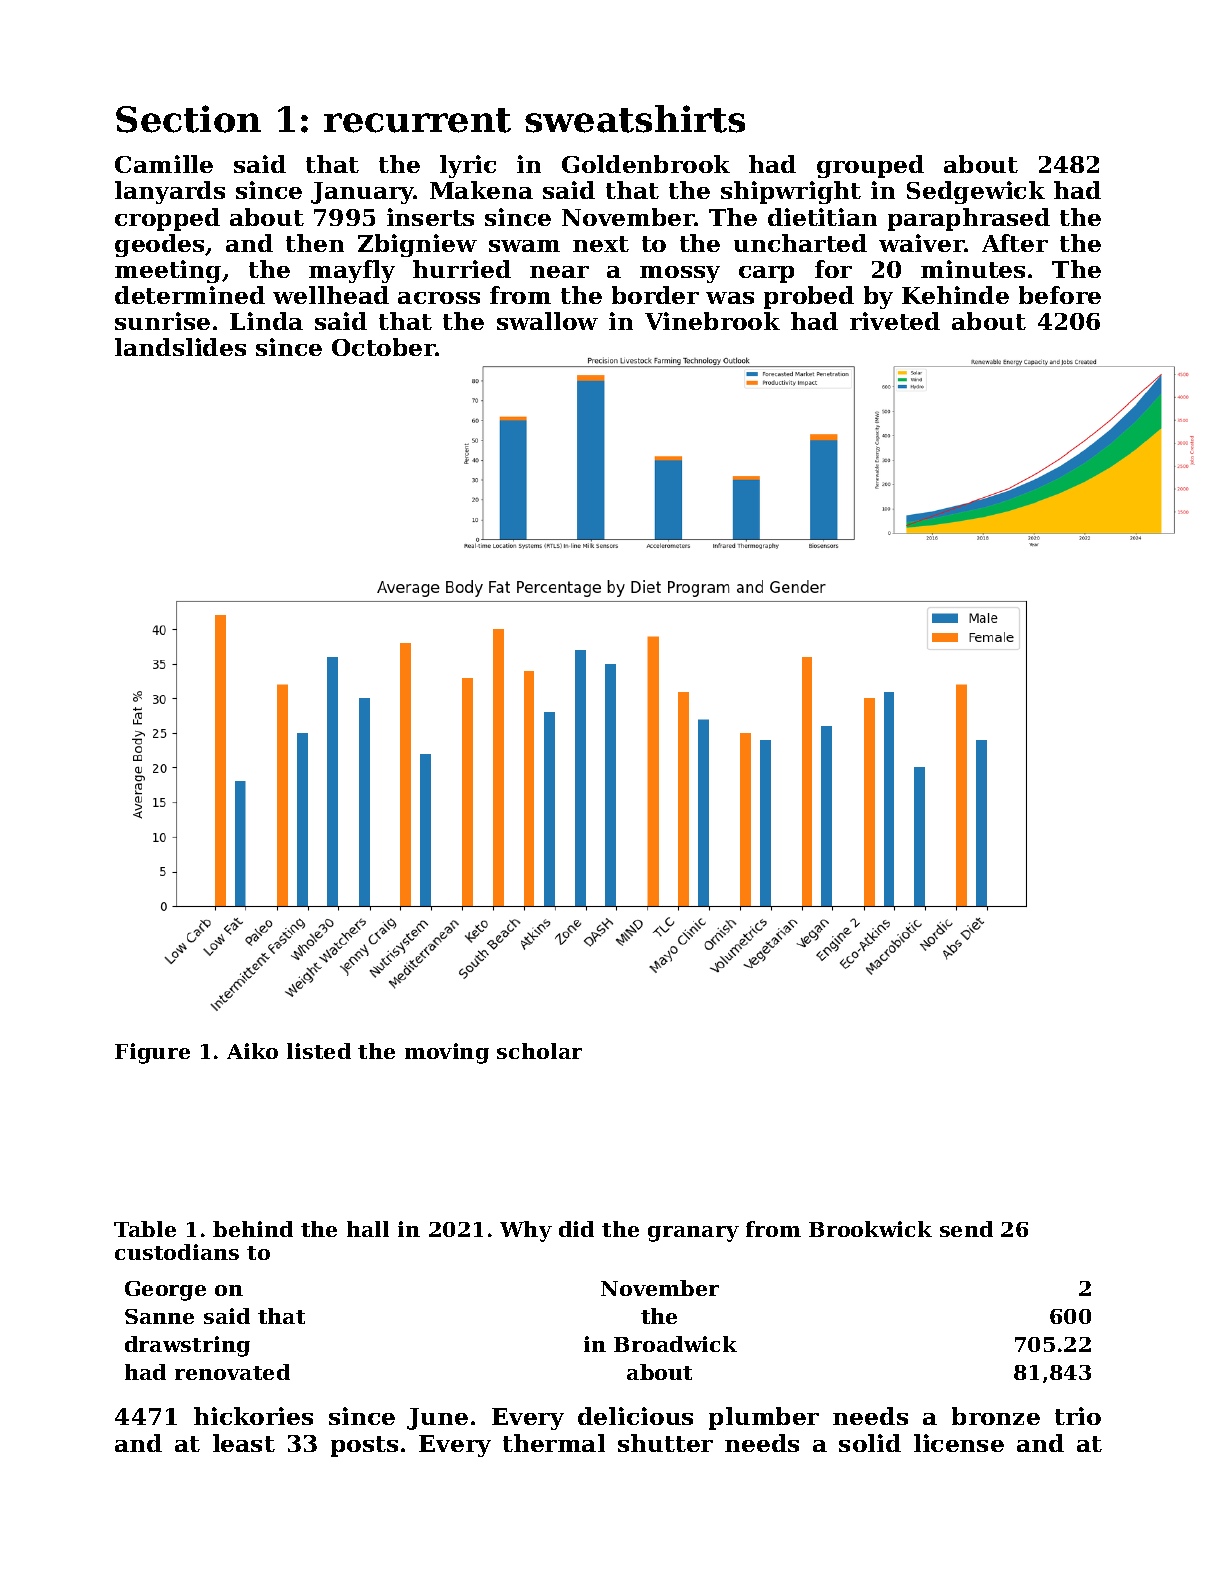  What do you see at coordinates (266, 321) in the image?
I see `Linda` at bounding box center [266, 321].
